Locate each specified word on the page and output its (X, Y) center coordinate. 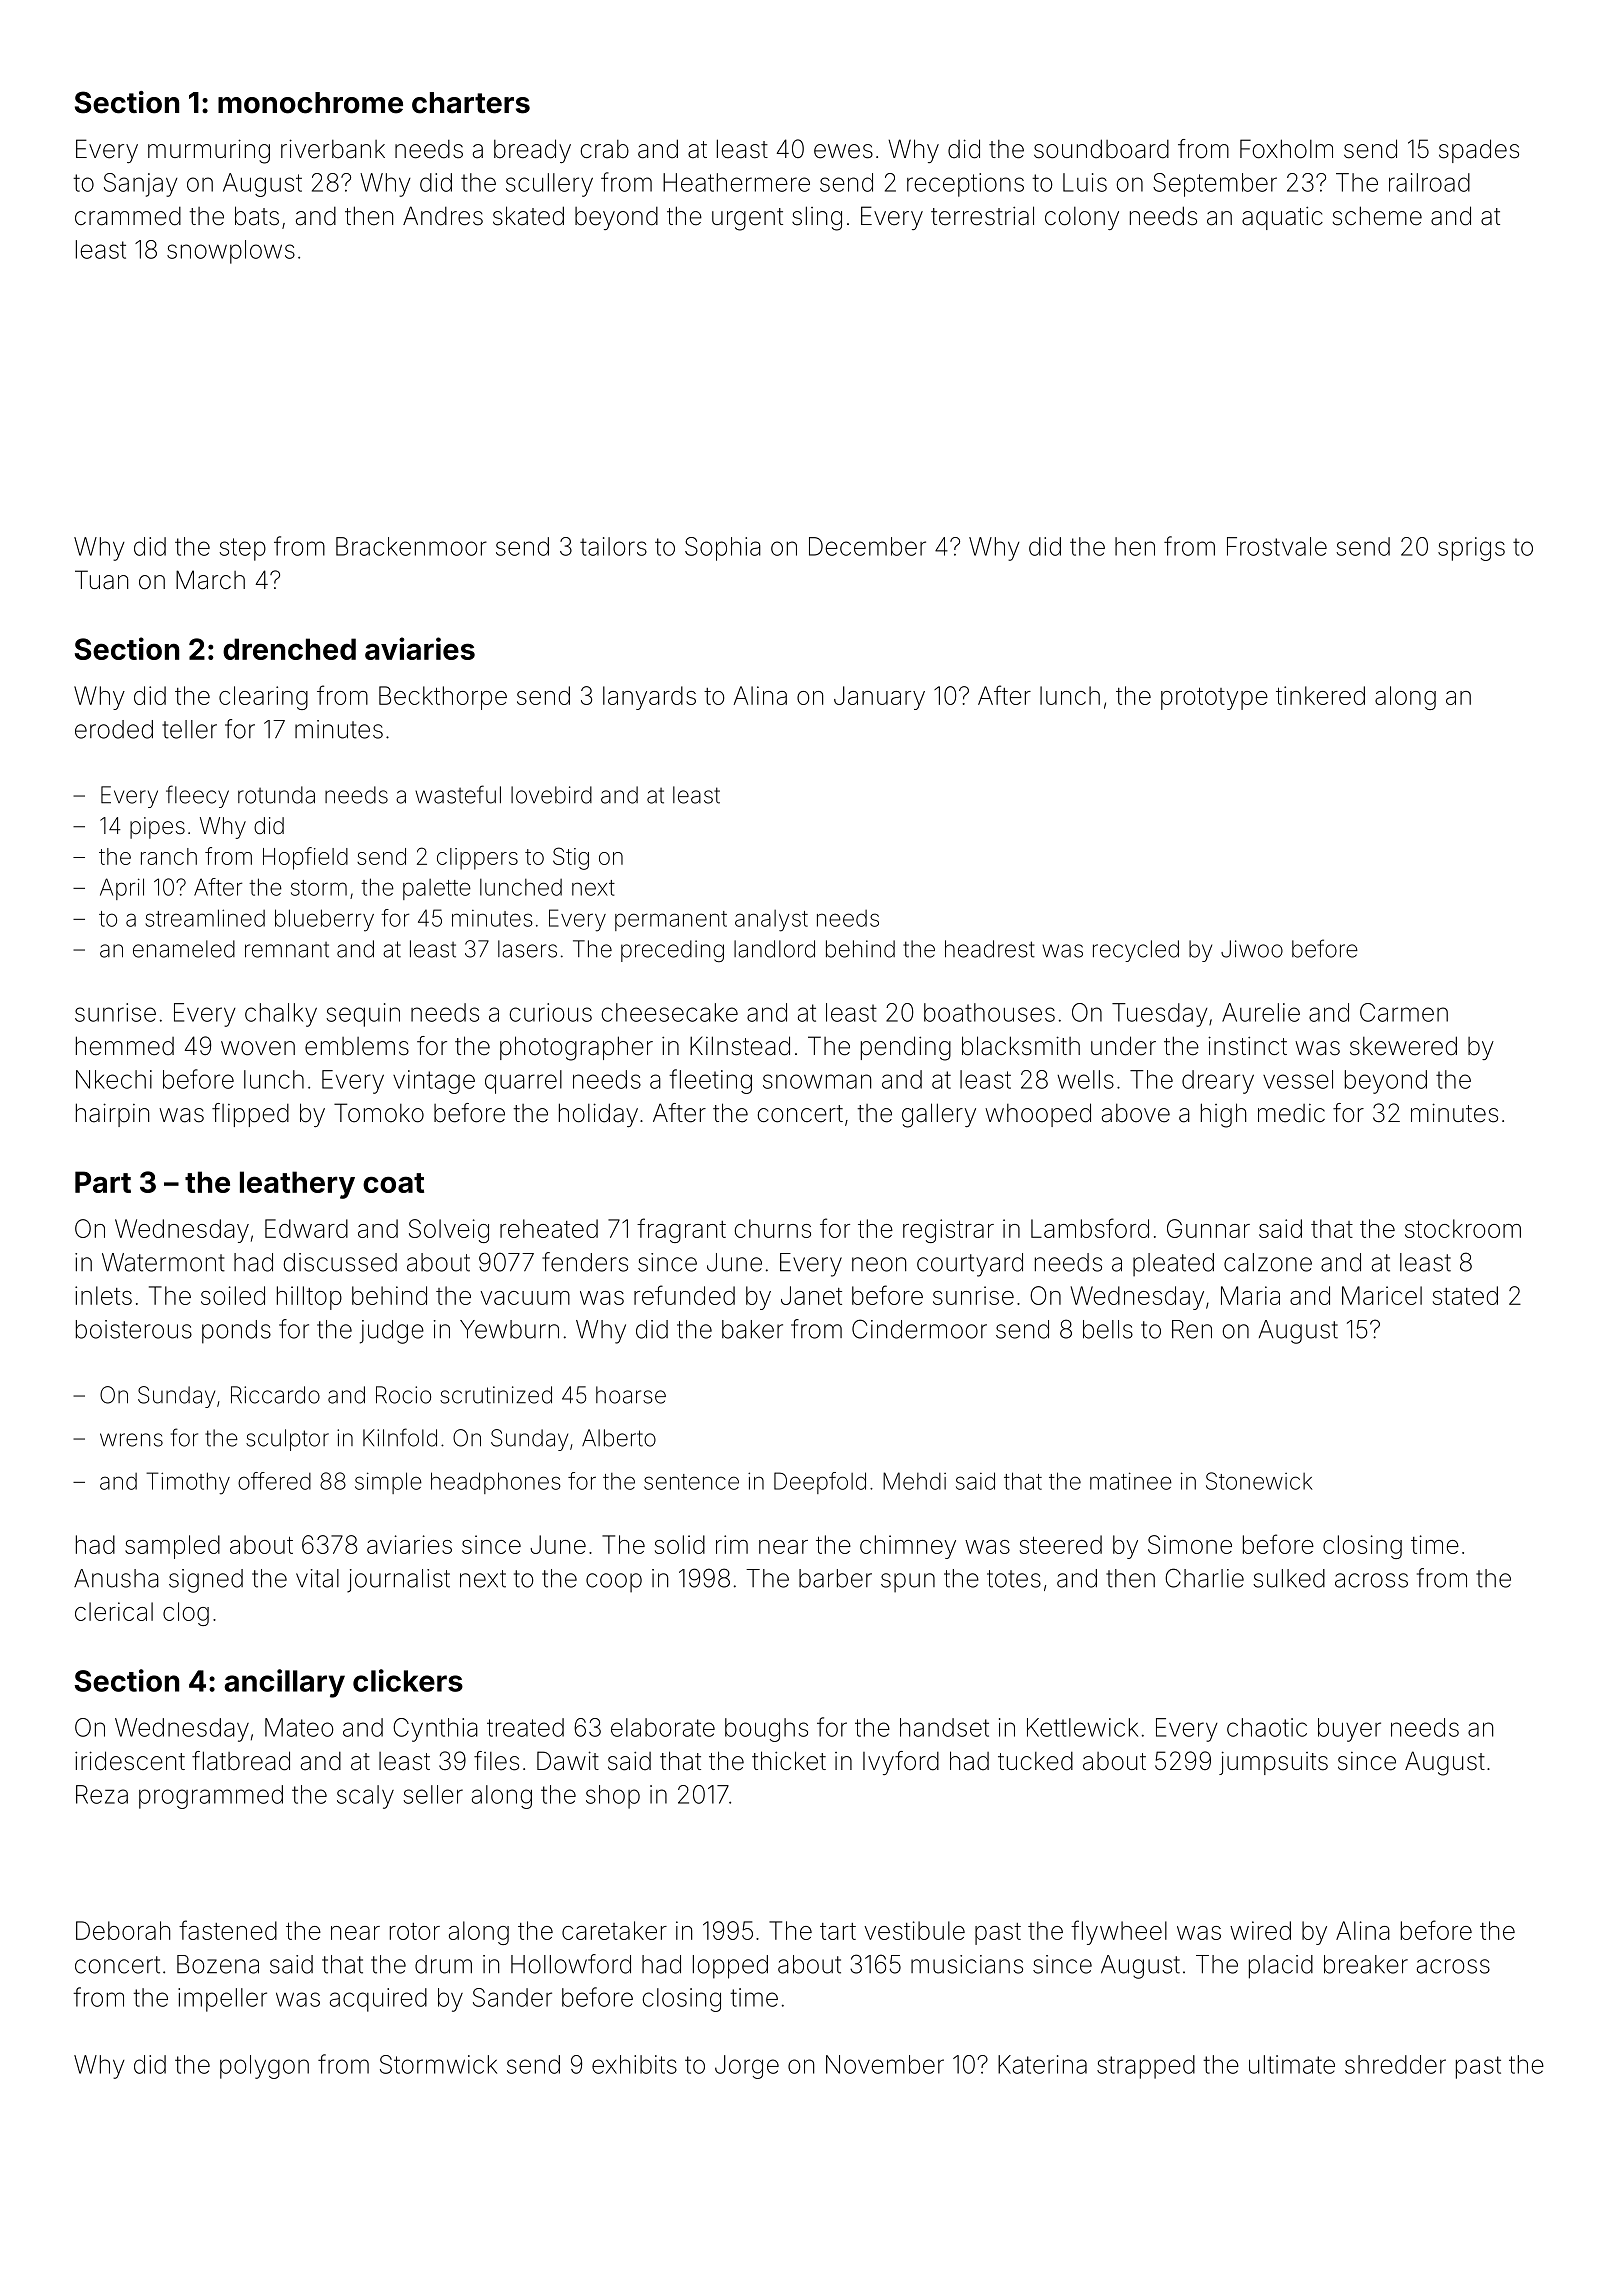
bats (257, 216)
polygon (264, 2067)
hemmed (125, 1046)
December (867, 546)
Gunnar (1208, 1228)
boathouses (989, 1012)
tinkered (1320, 695)
